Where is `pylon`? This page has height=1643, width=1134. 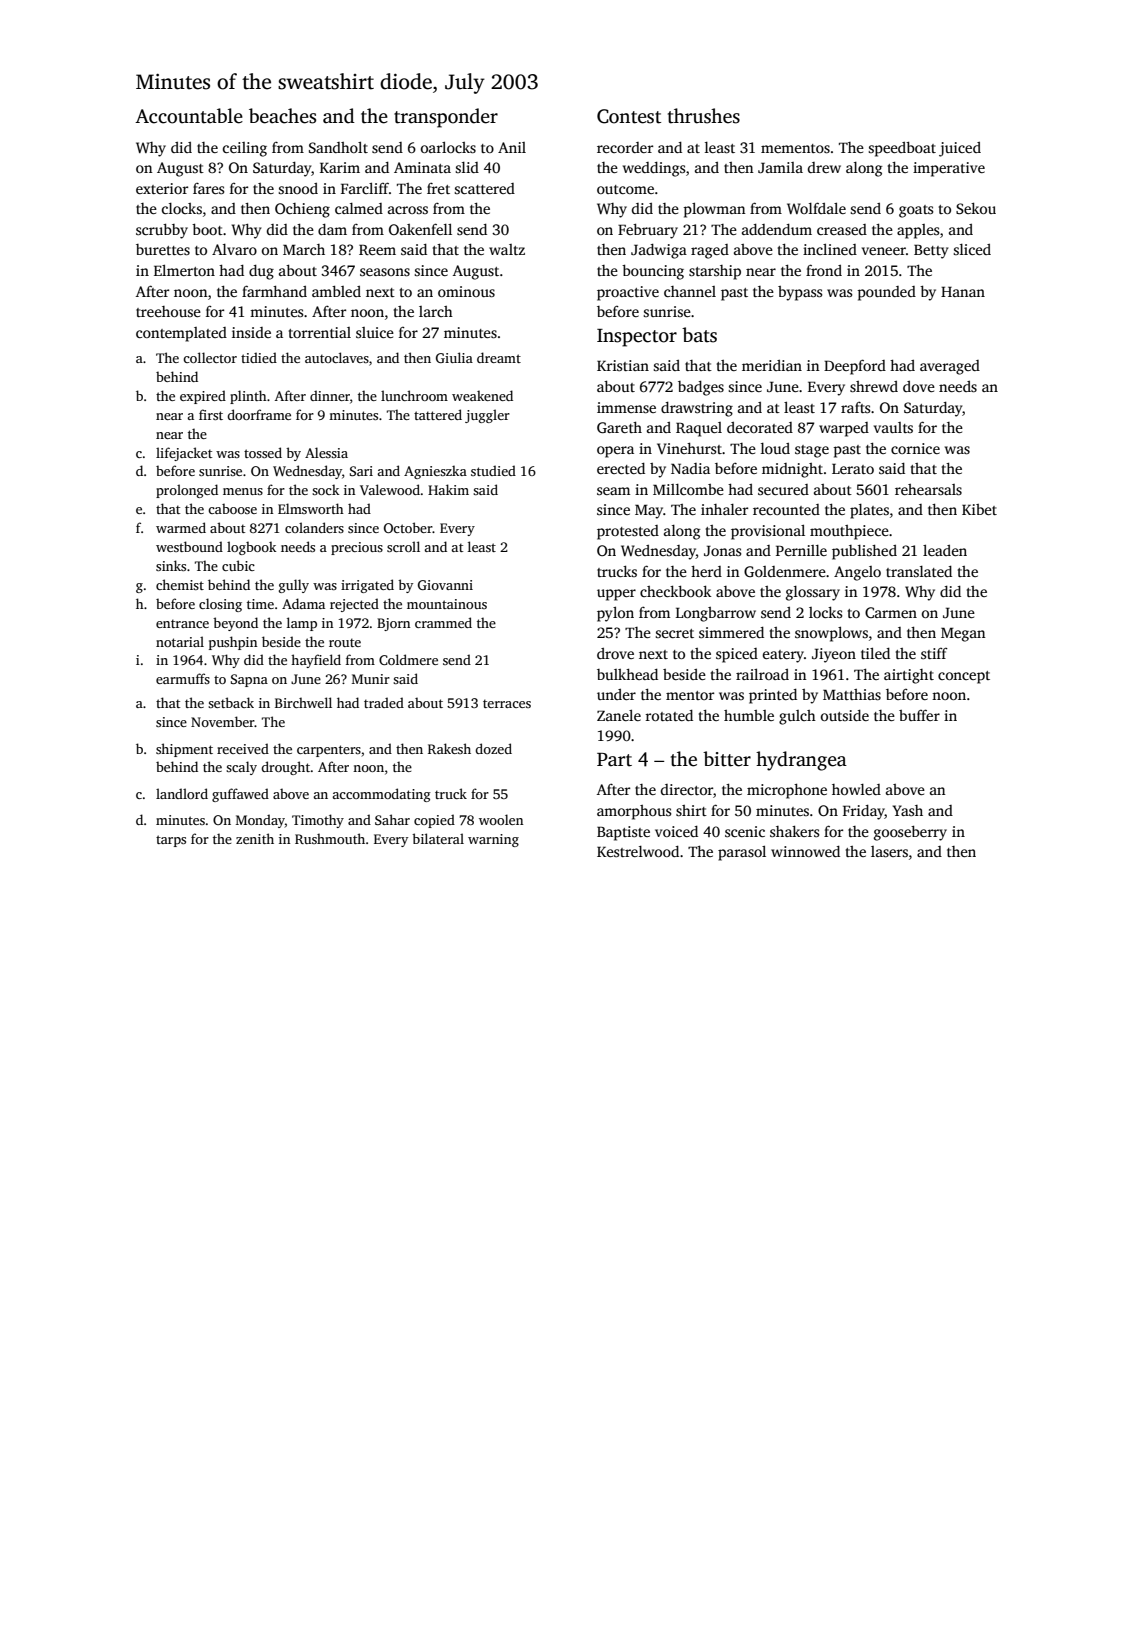
pylon is located at coordinates (615, 614).
